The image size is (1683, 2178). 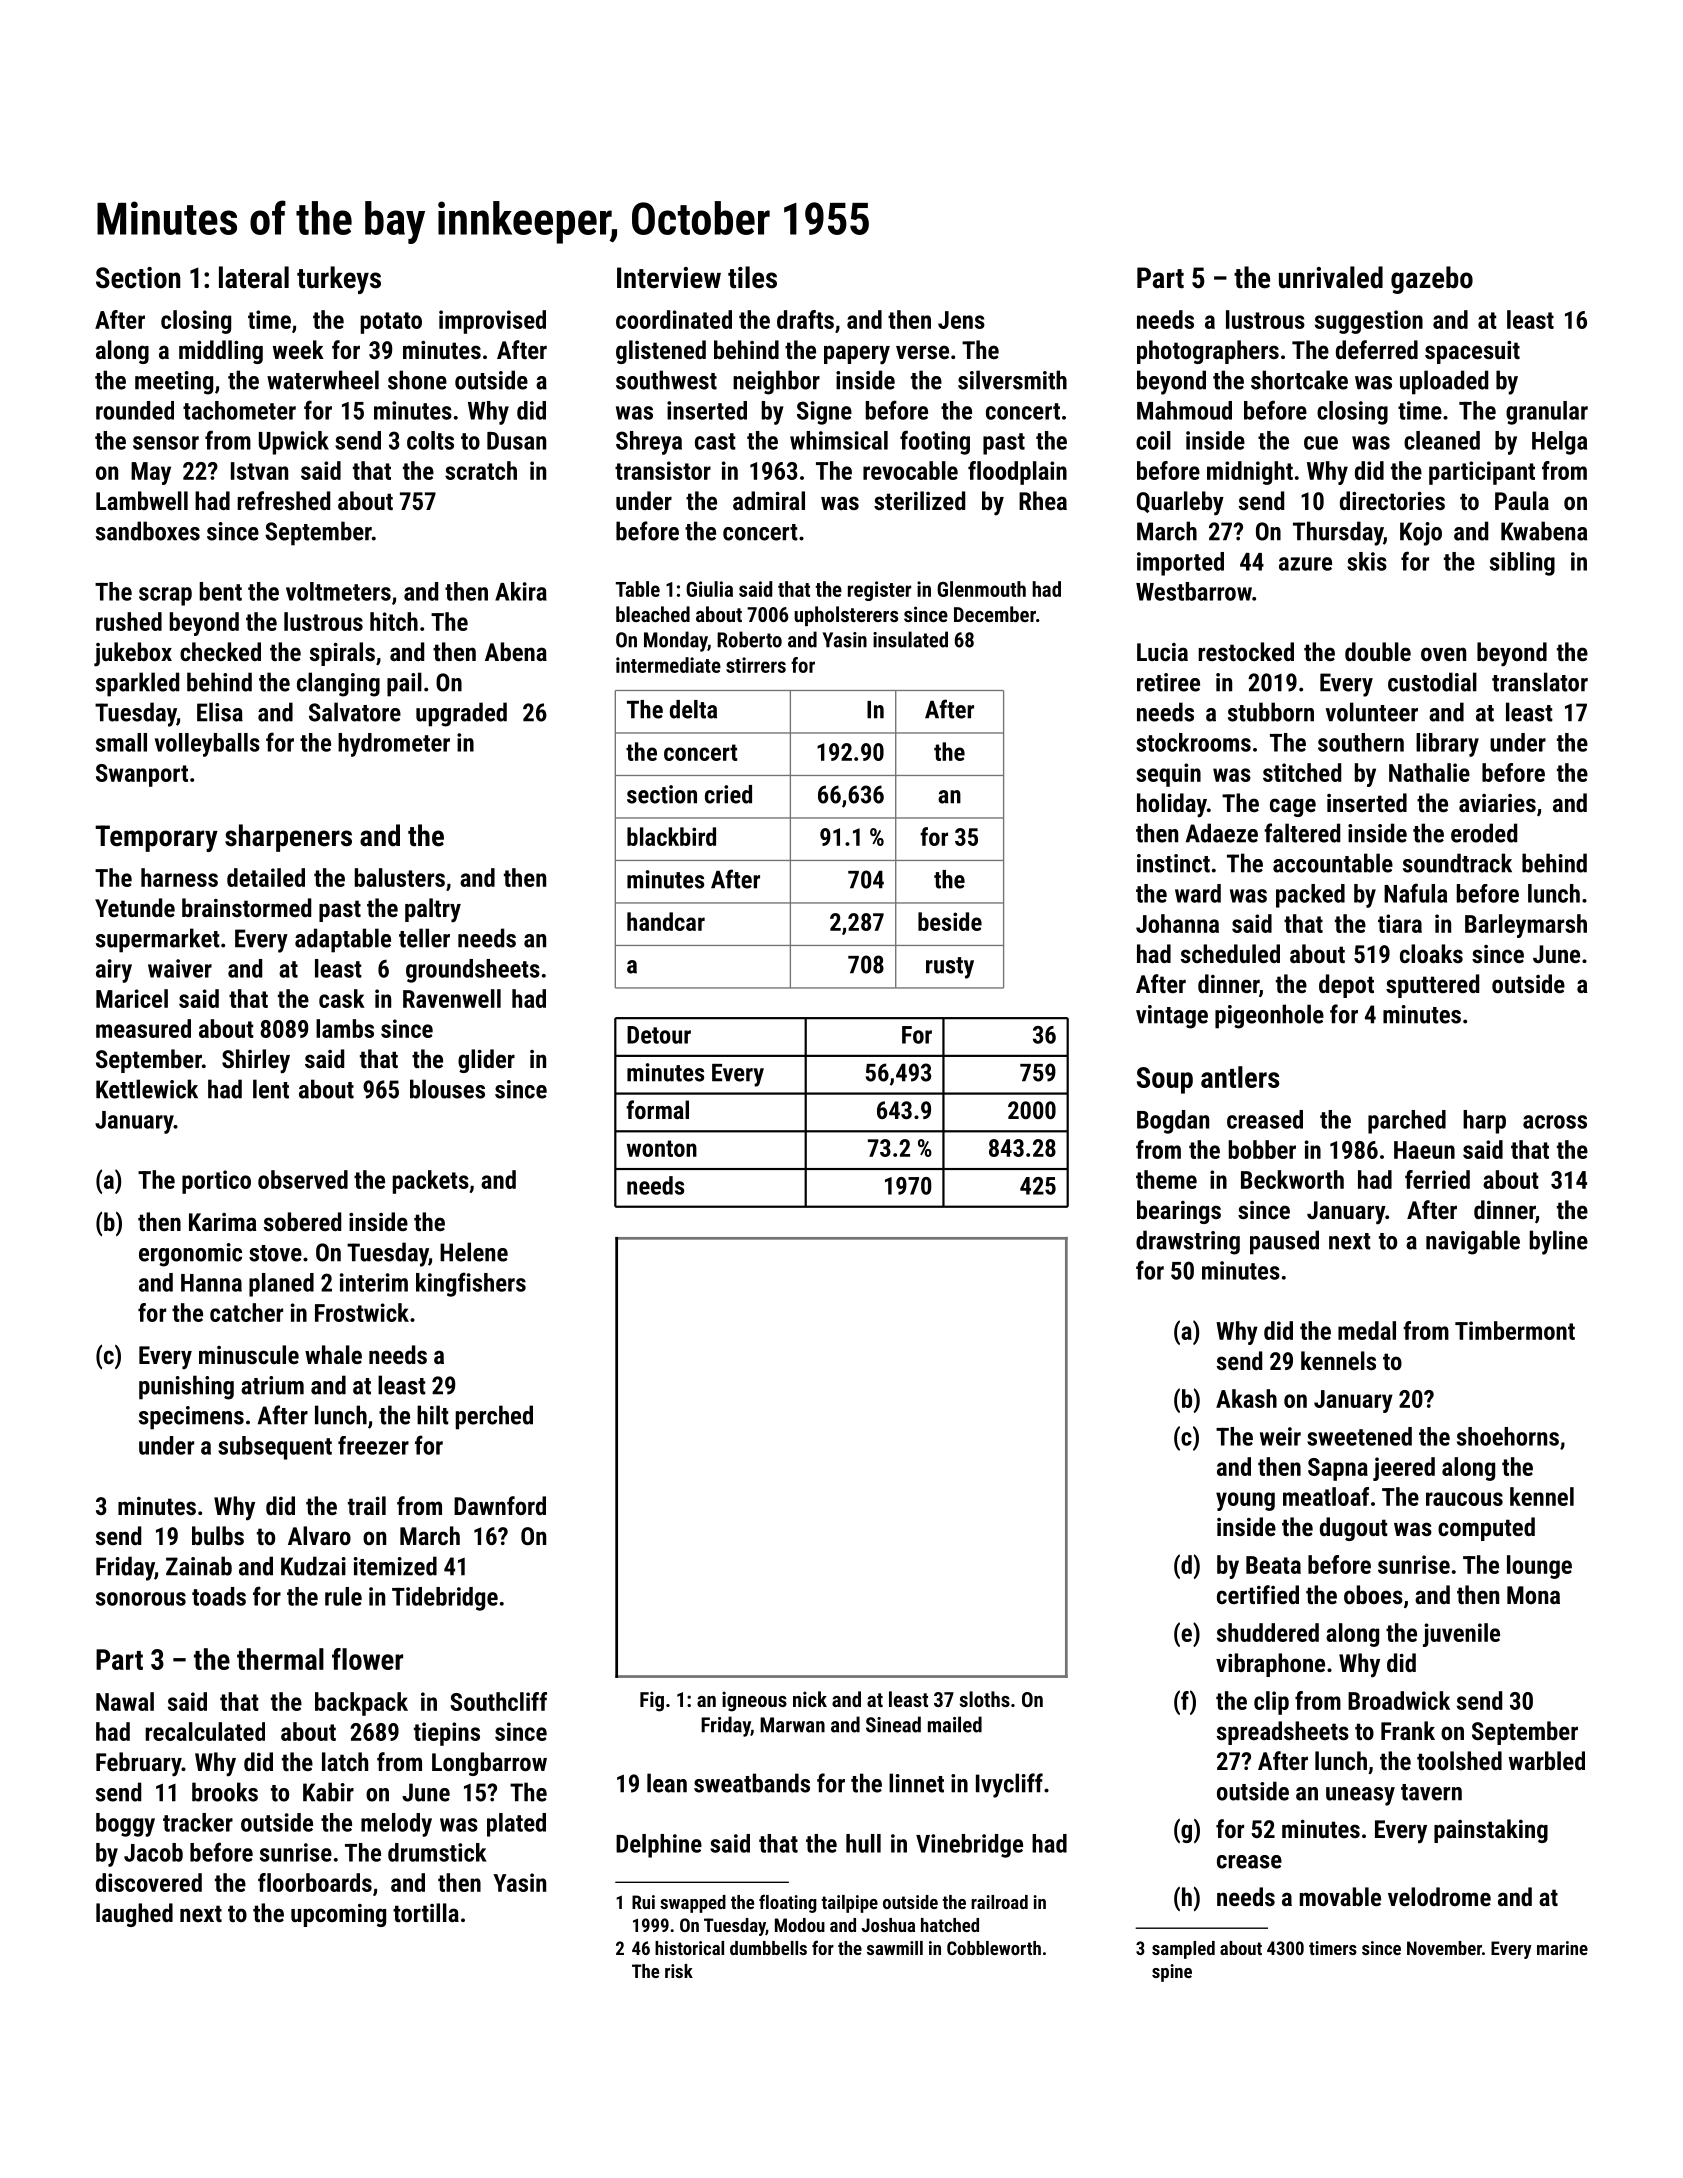 I want to click on antlers, so click(x=1240, y=1077).
